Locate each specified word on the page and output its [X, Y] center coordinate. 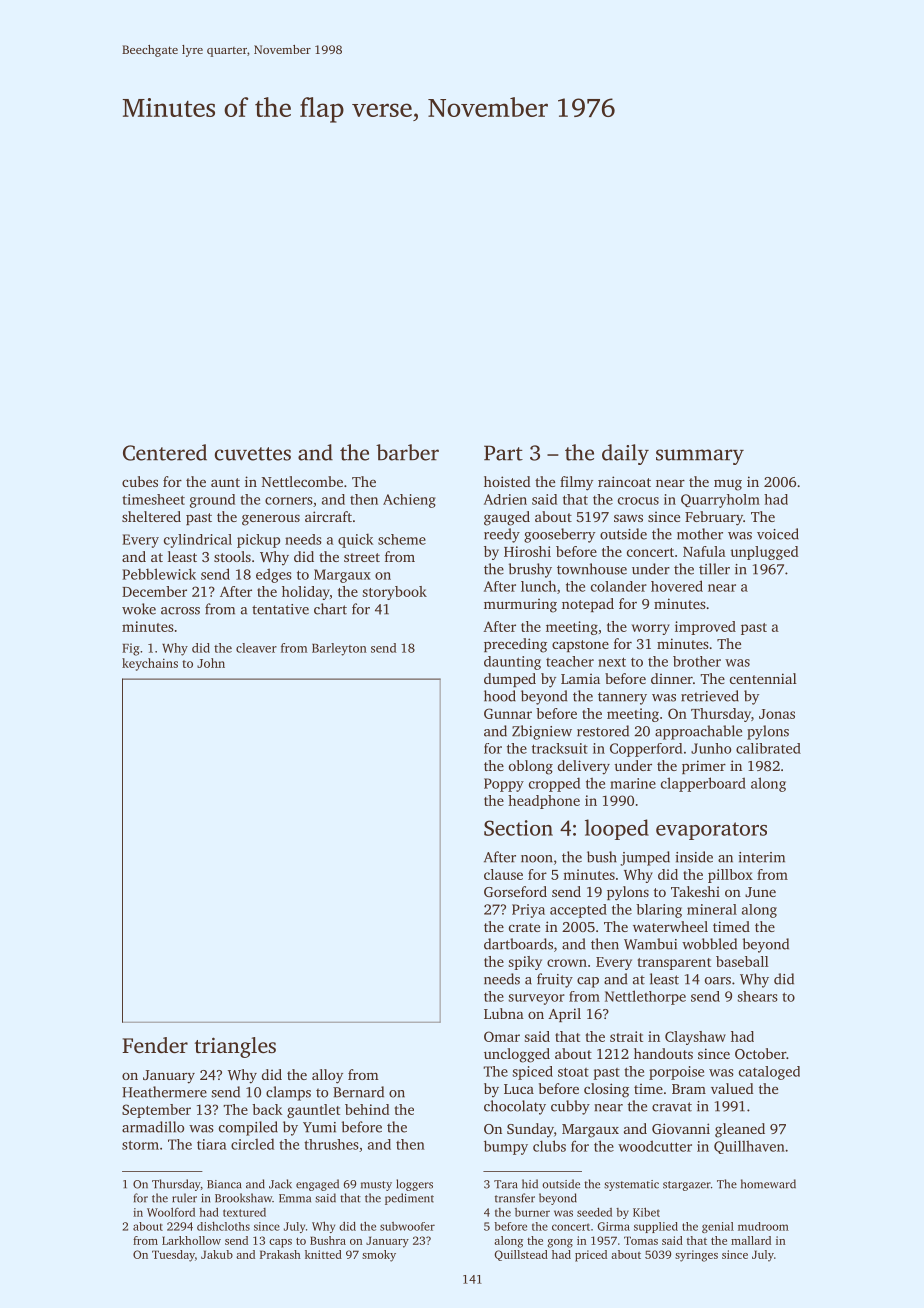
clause [503, 874]
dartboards [518, 944]
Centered [165, 452]
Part [503, 453]
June [760, 892]
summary [700, 457]
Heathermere [164, 1092]
